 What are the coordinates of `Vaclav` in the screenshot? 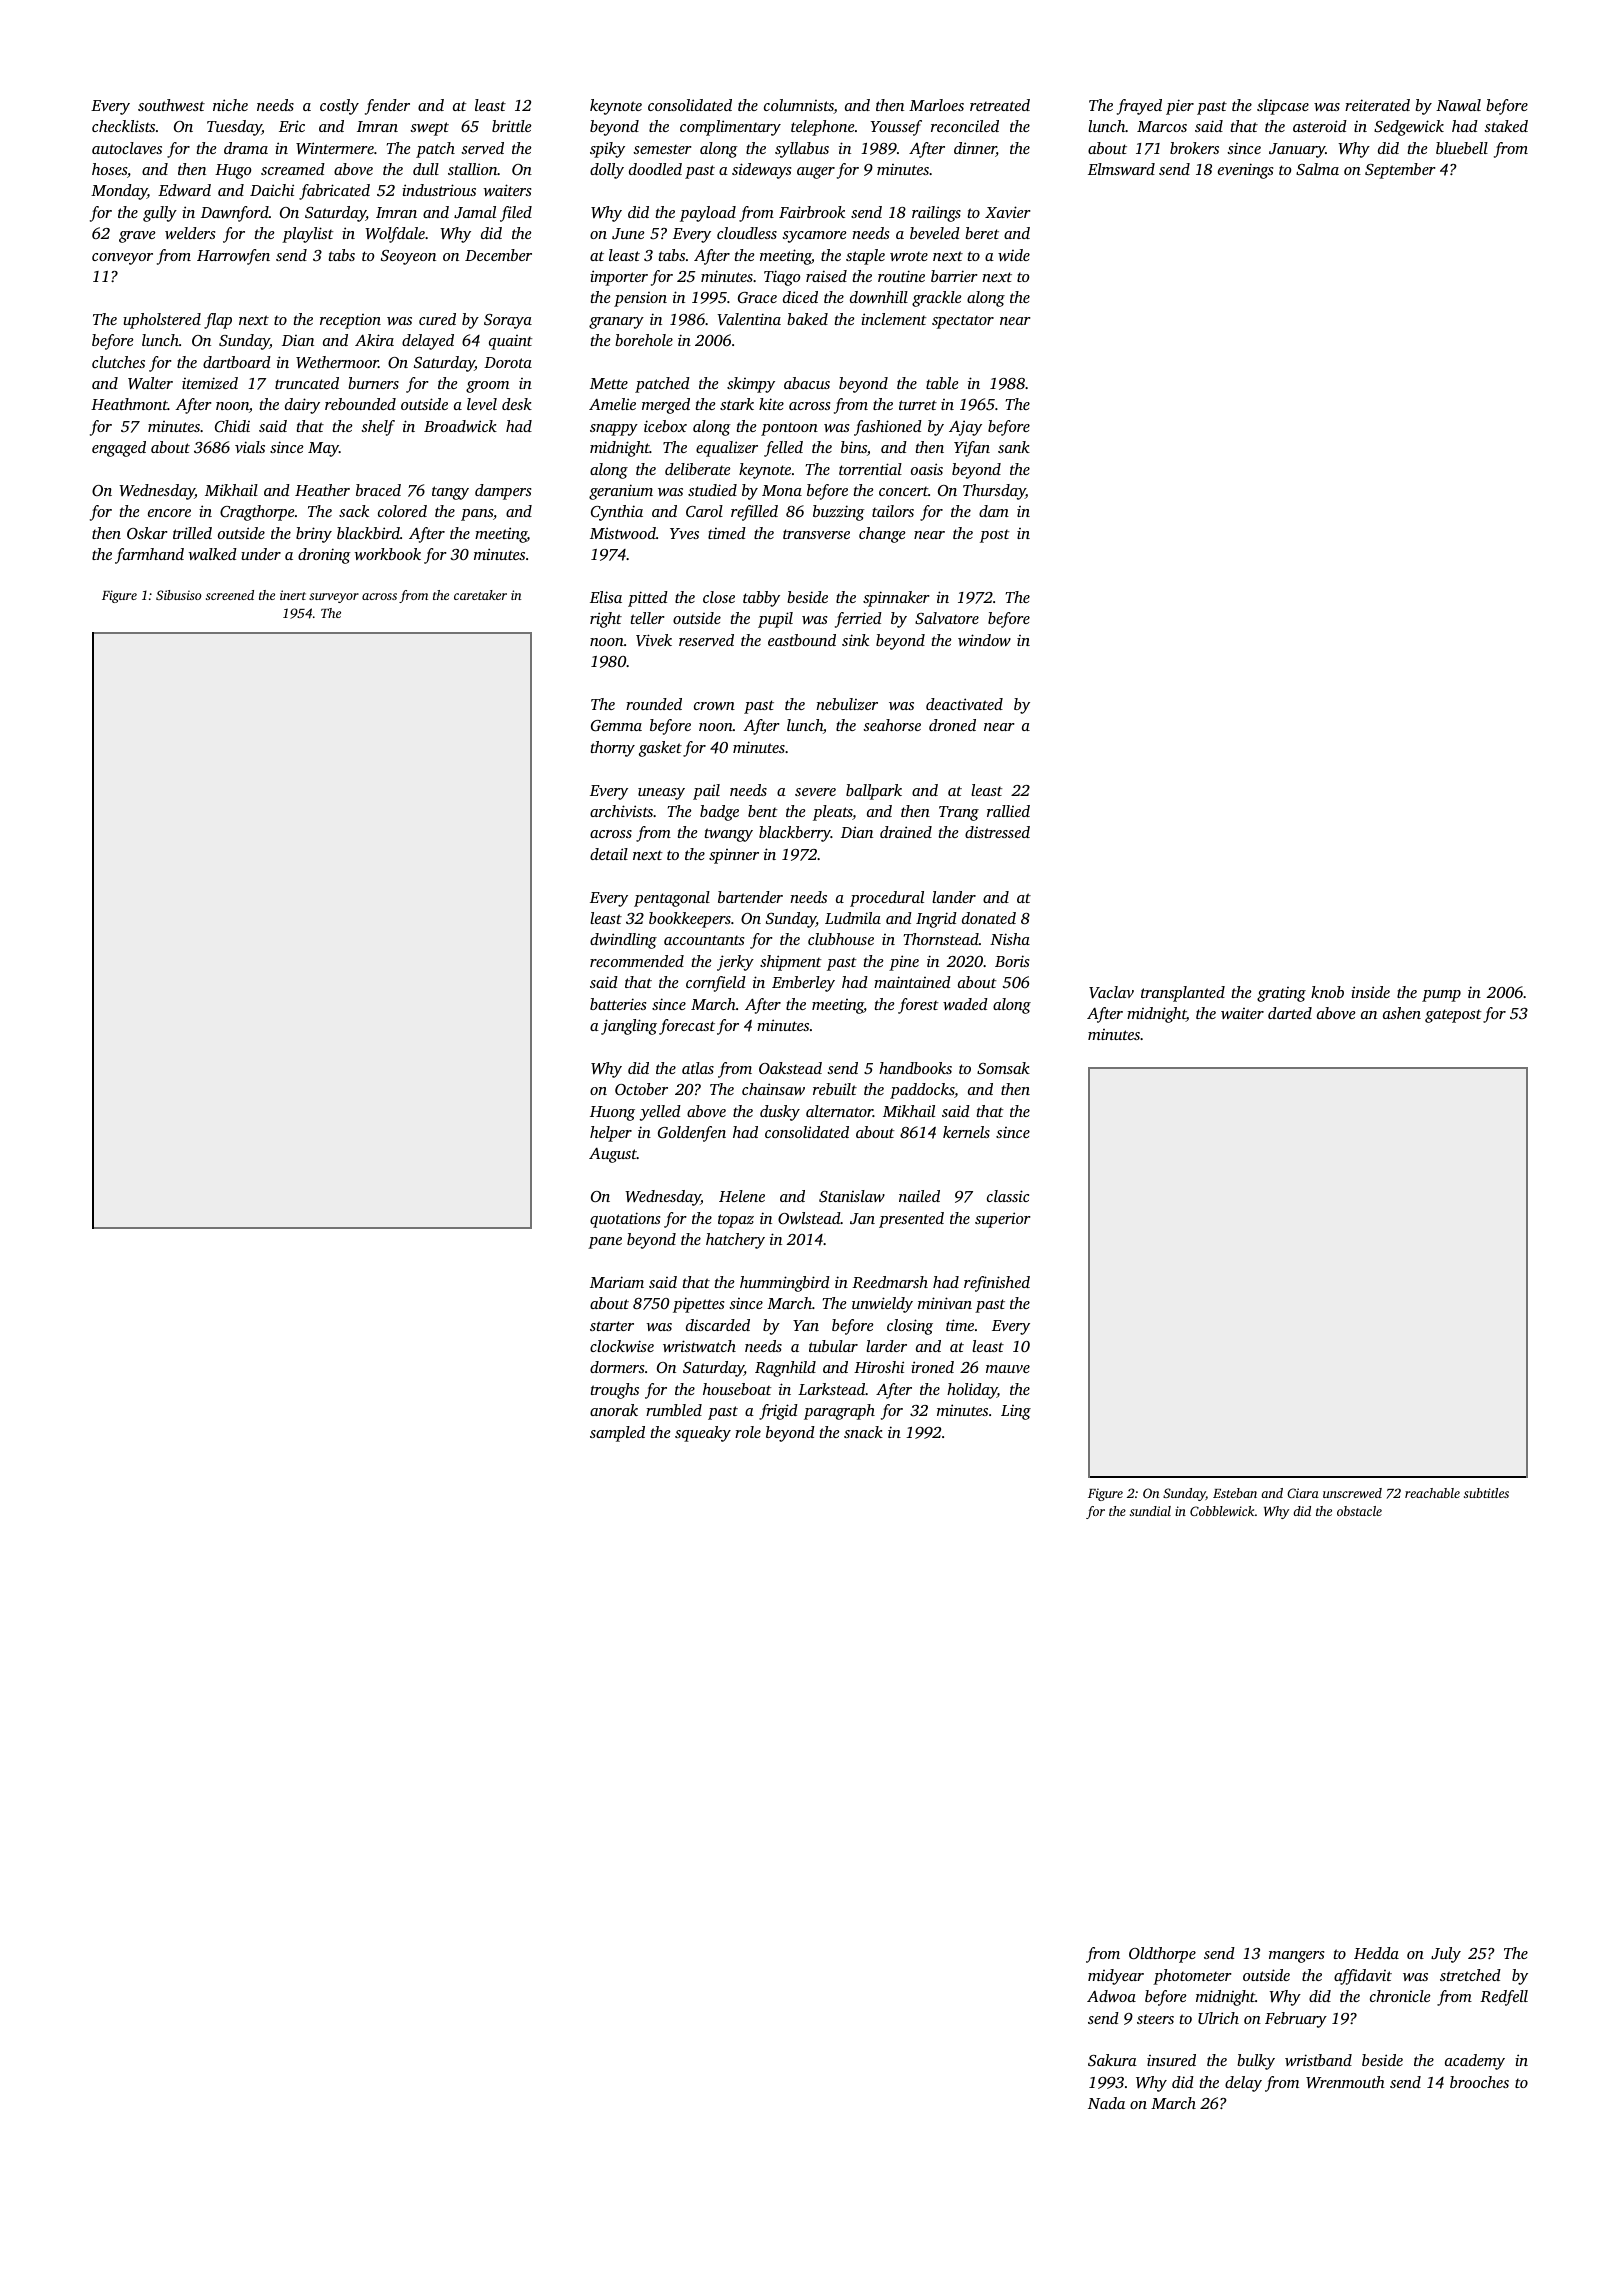 It's located at (1111, 992).
